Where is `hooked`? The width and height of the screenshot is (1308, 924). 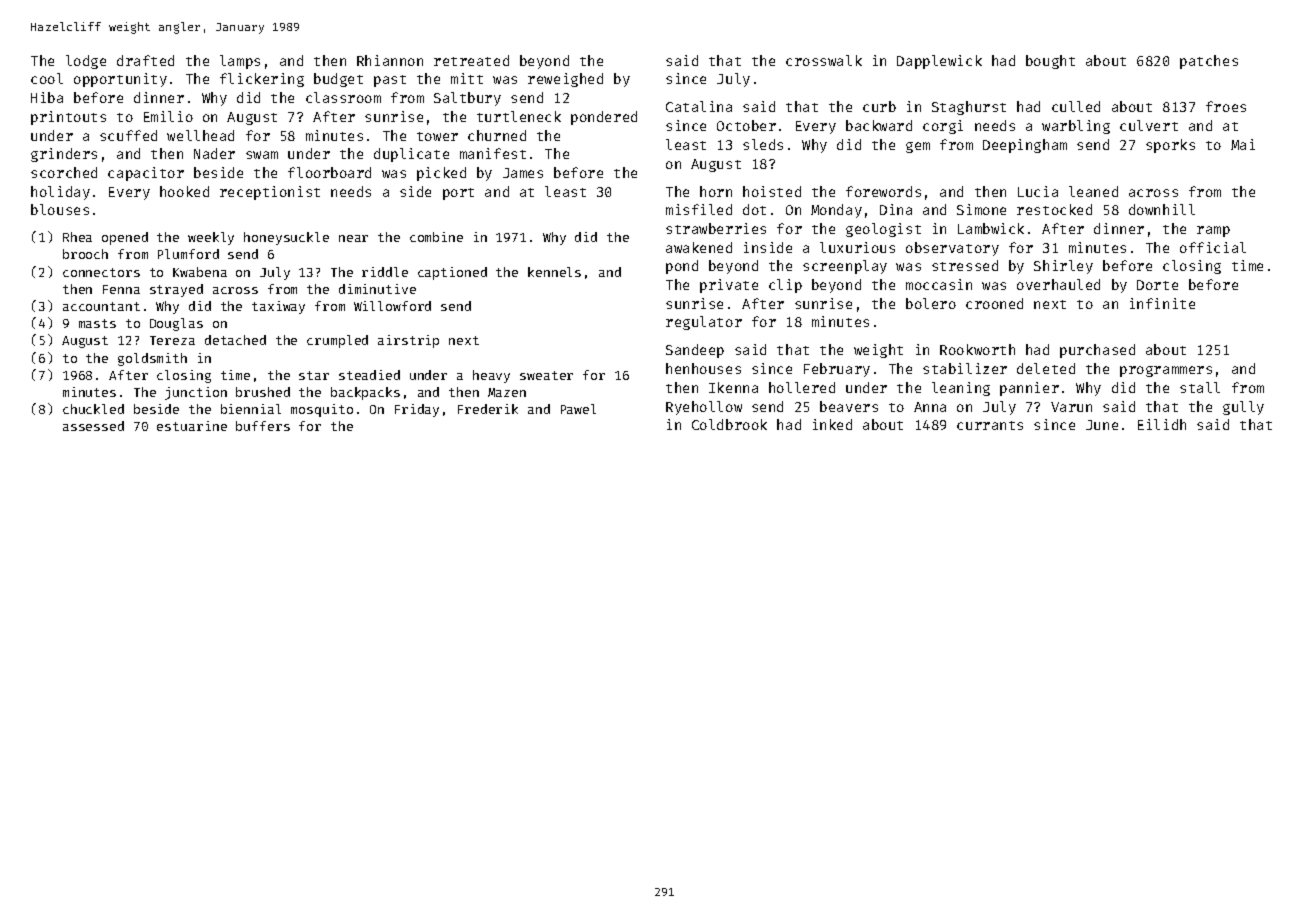
hooked is located at coordinates (184, 191).
